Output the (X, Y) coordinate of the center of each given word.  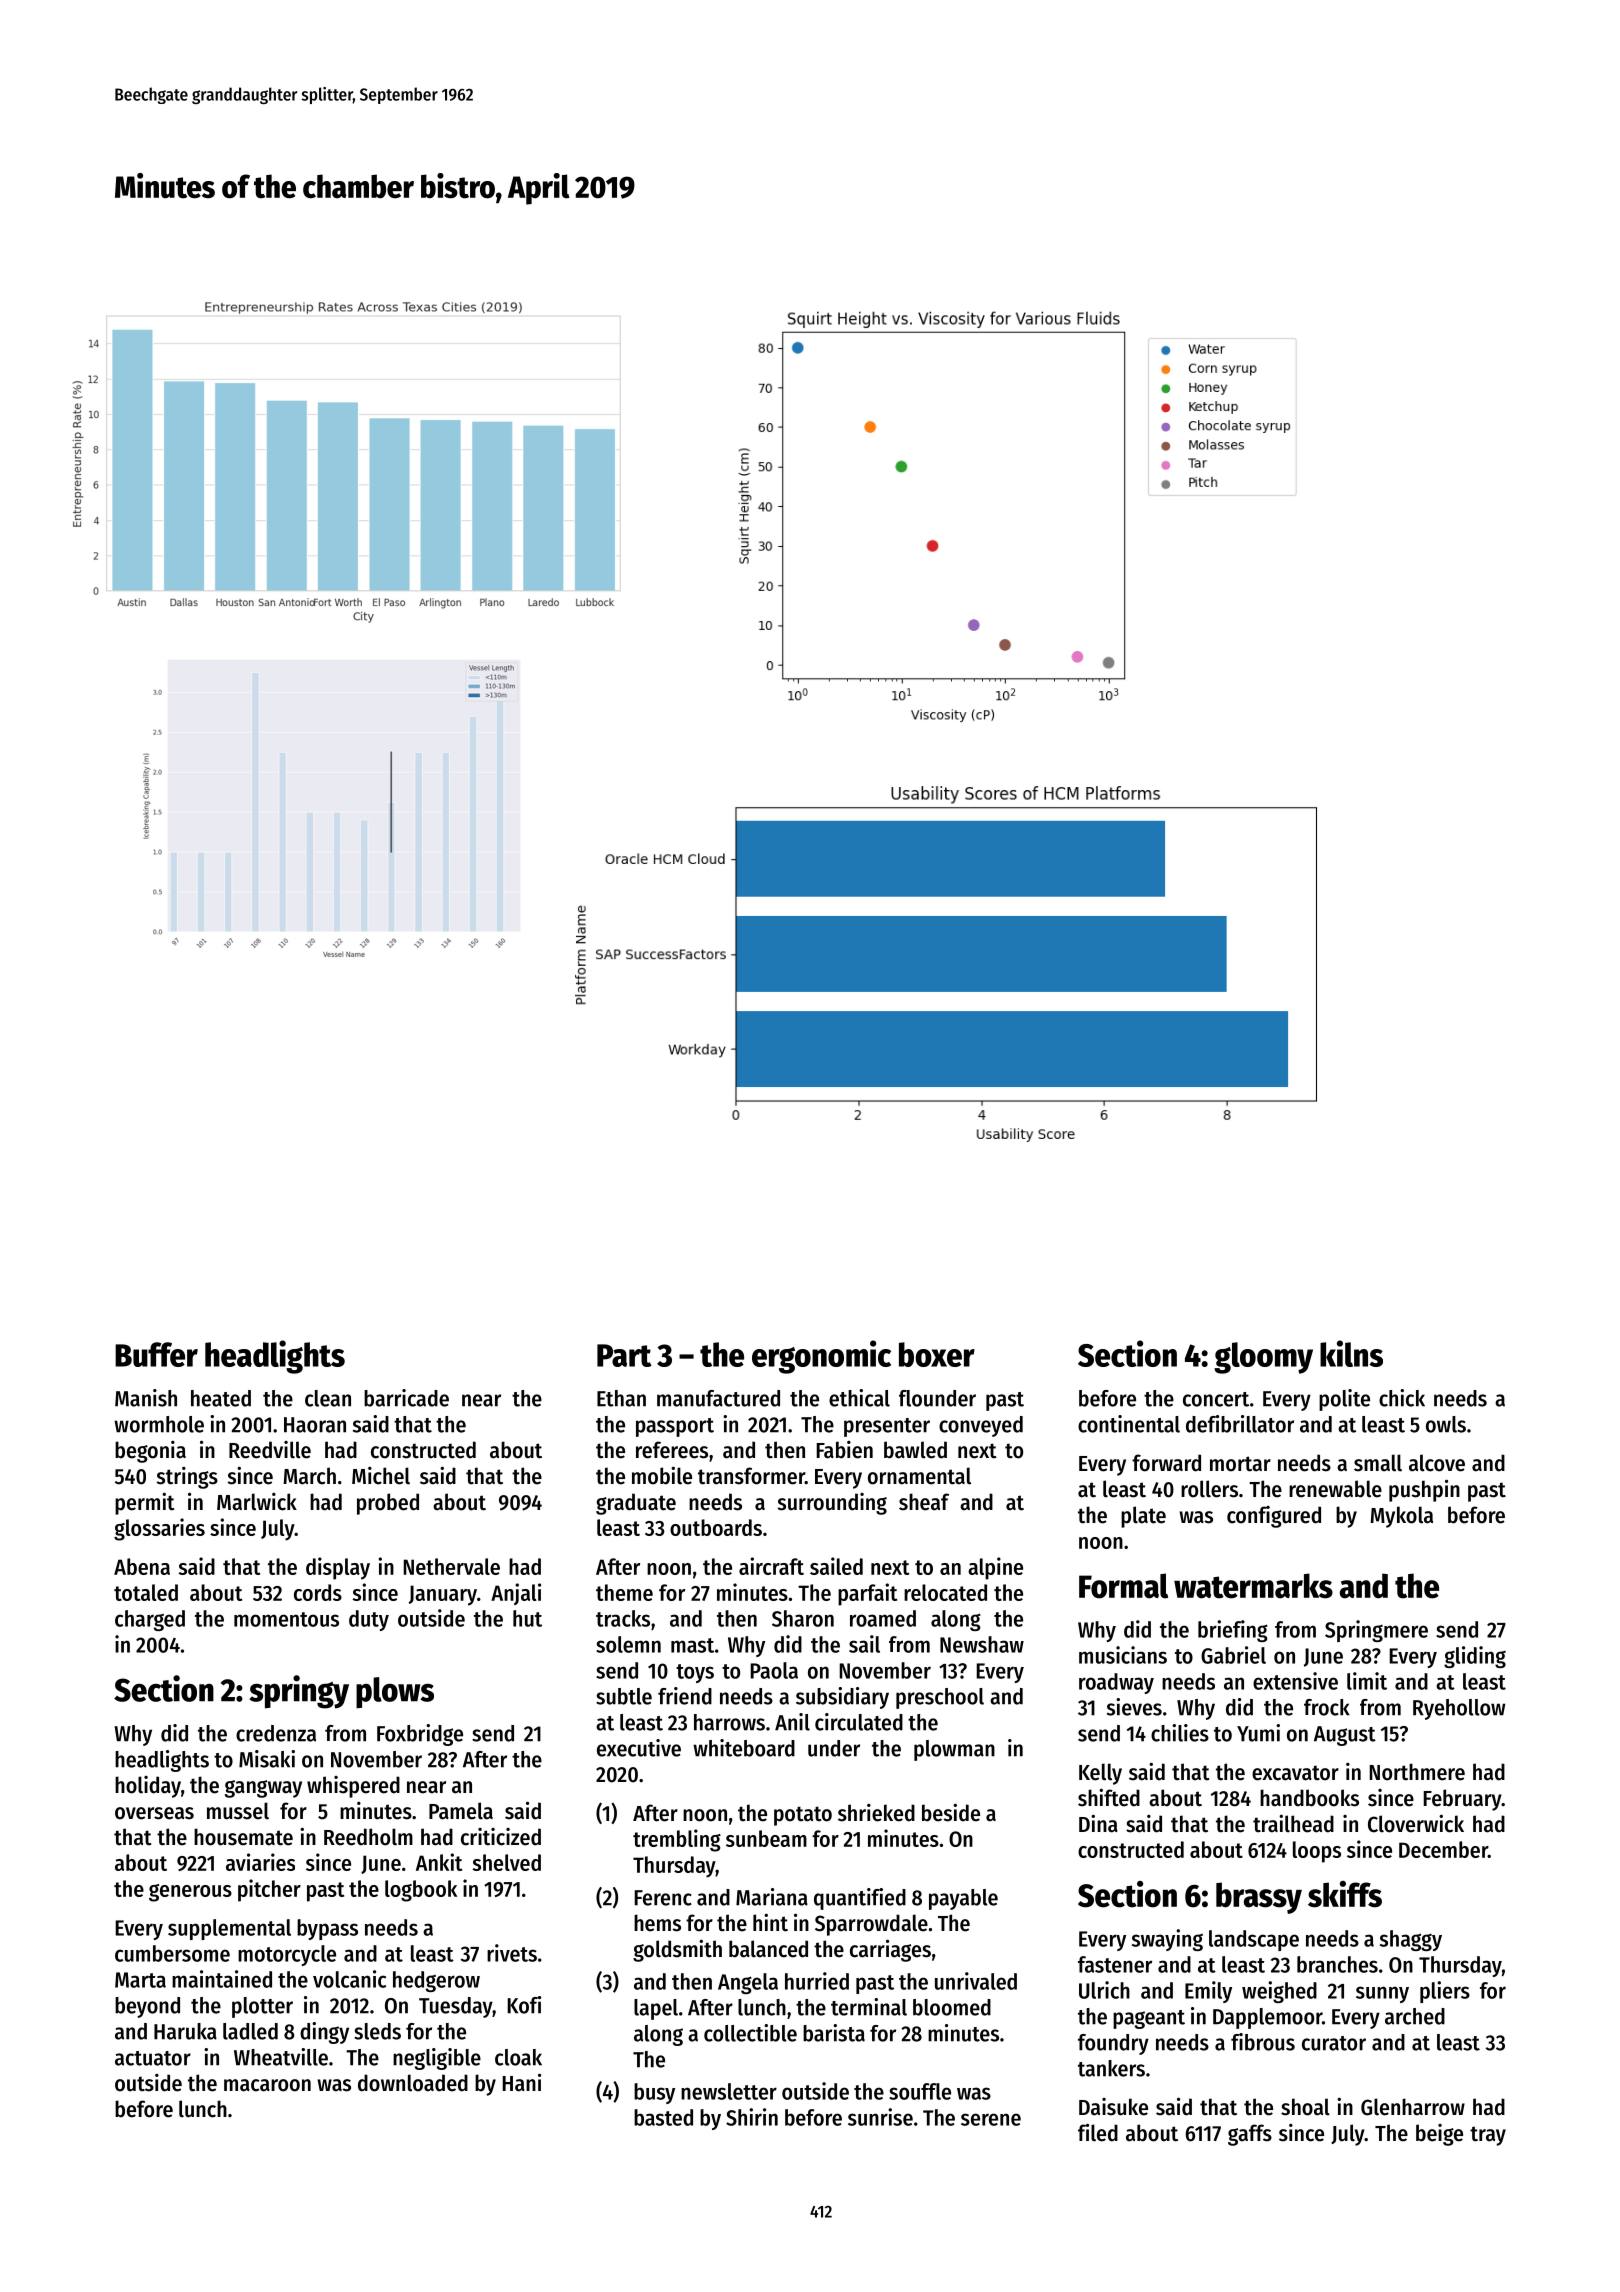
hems (657, 1923)
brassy (1259, 1898)
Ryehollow (1459, 1709)
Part (624, 1355)
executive (639, 1748)
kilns (1351, 1353)
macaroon (267, 2085)
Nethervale (451, 1566)
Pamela (461, 1811)
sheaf (924, 1502)
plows (395, 1693)
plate (1143, 1517)
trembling (677, 1840)
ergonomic (821, 1357)
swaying (1167, 1940)
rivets (512, 1953)
